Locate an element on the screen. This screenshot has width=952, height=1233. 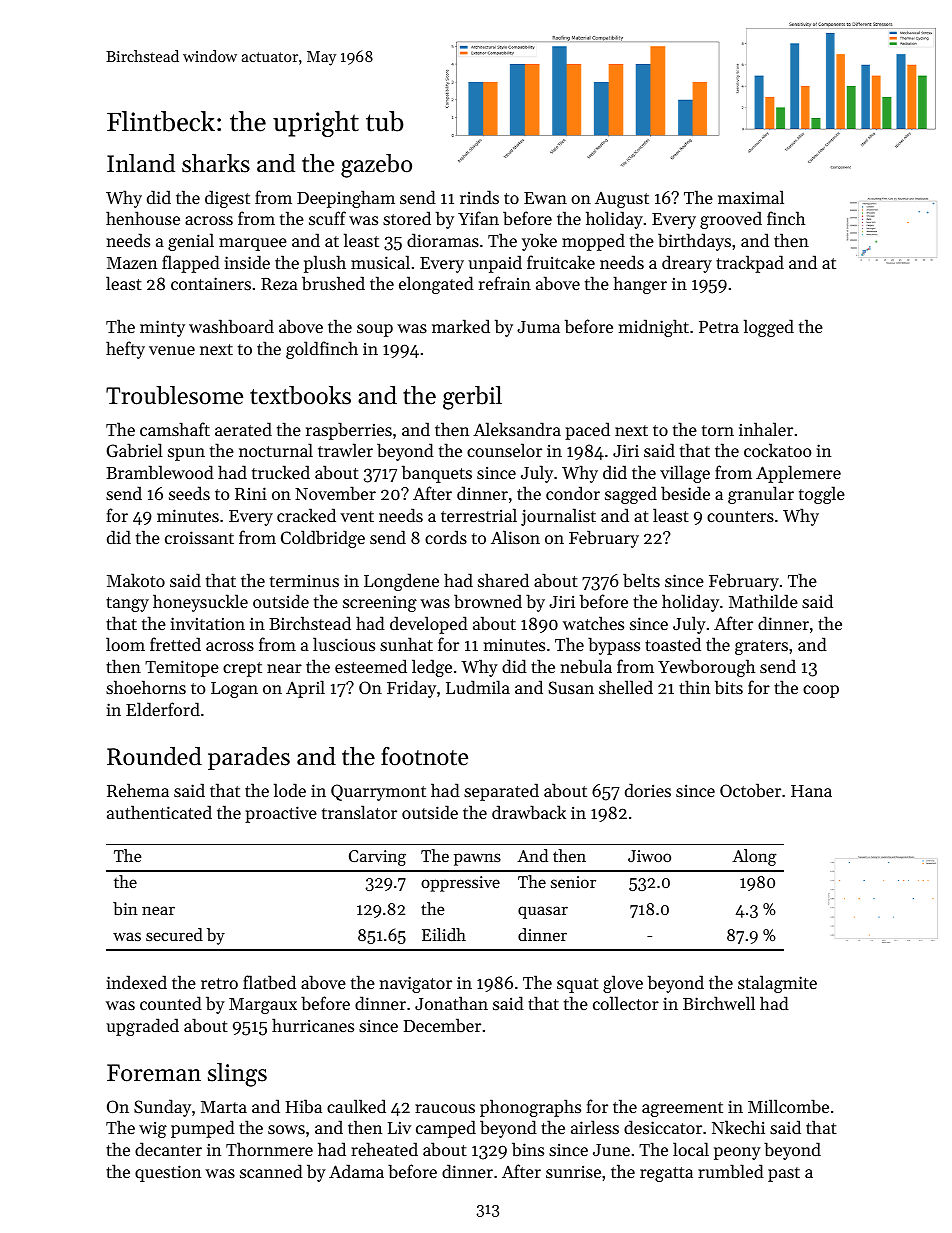
graters is located at coordinates (761, 647).
